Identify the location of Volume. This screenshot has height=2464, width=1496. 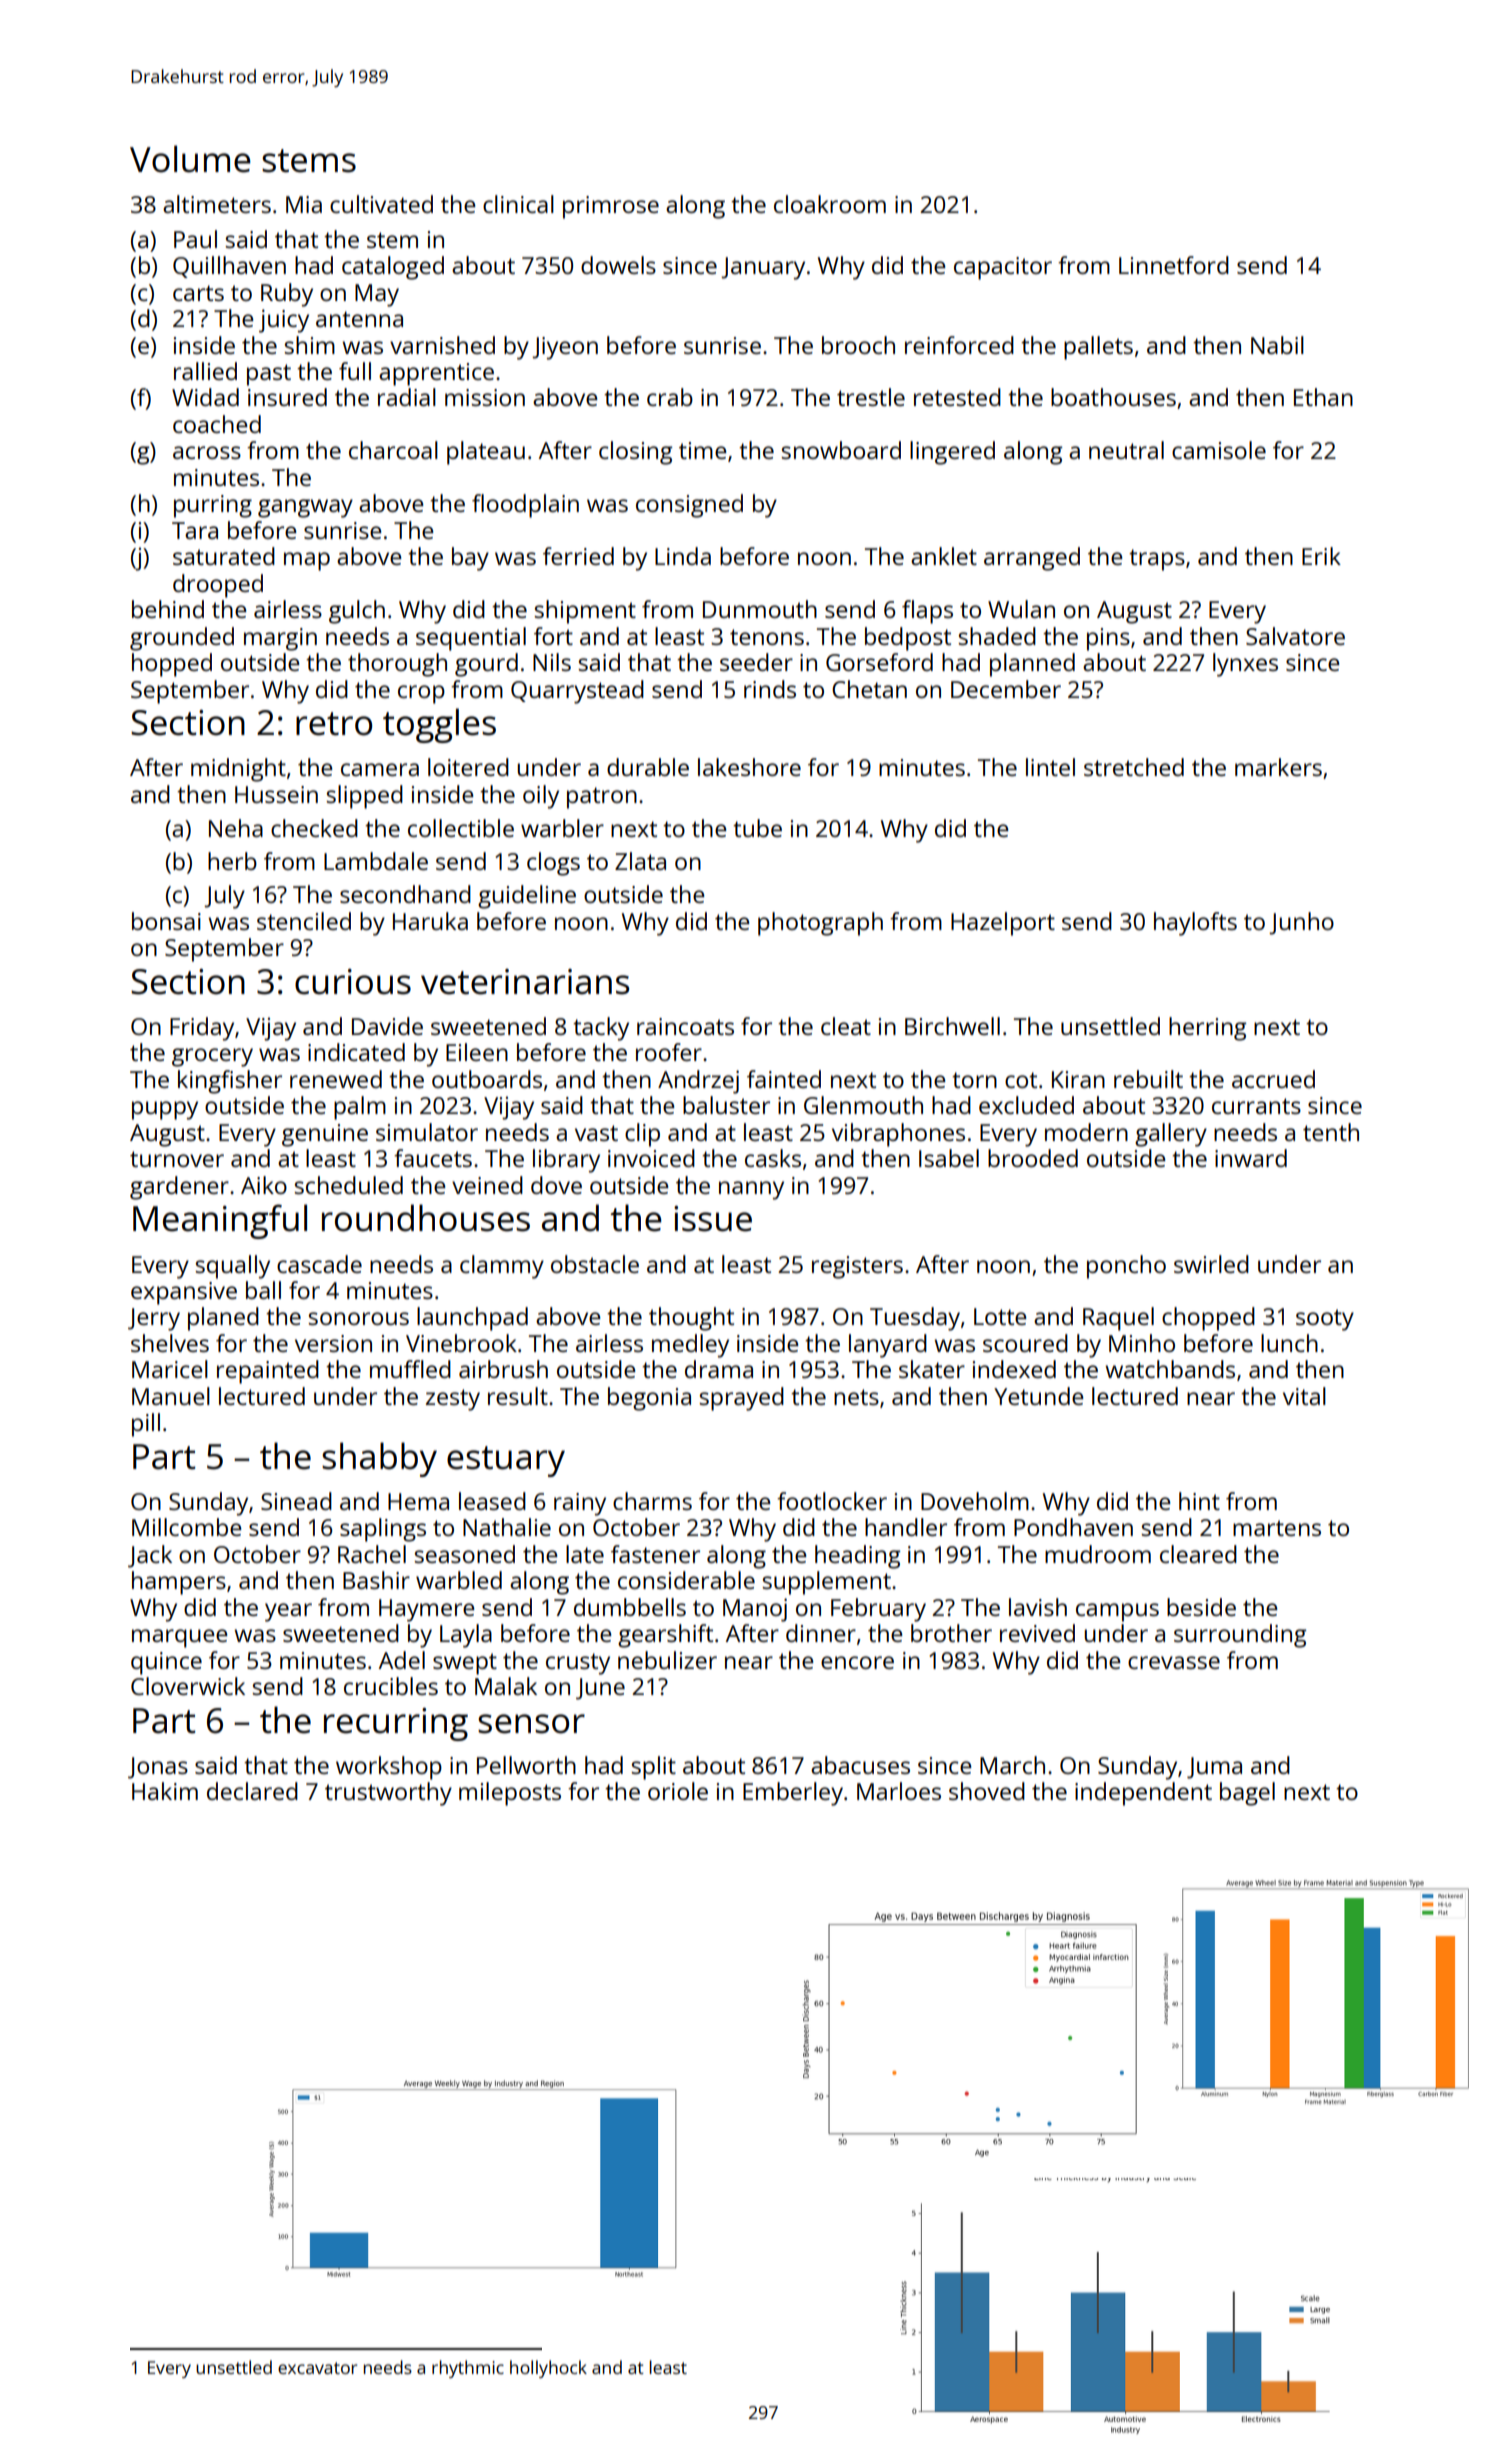
(190, 159).
